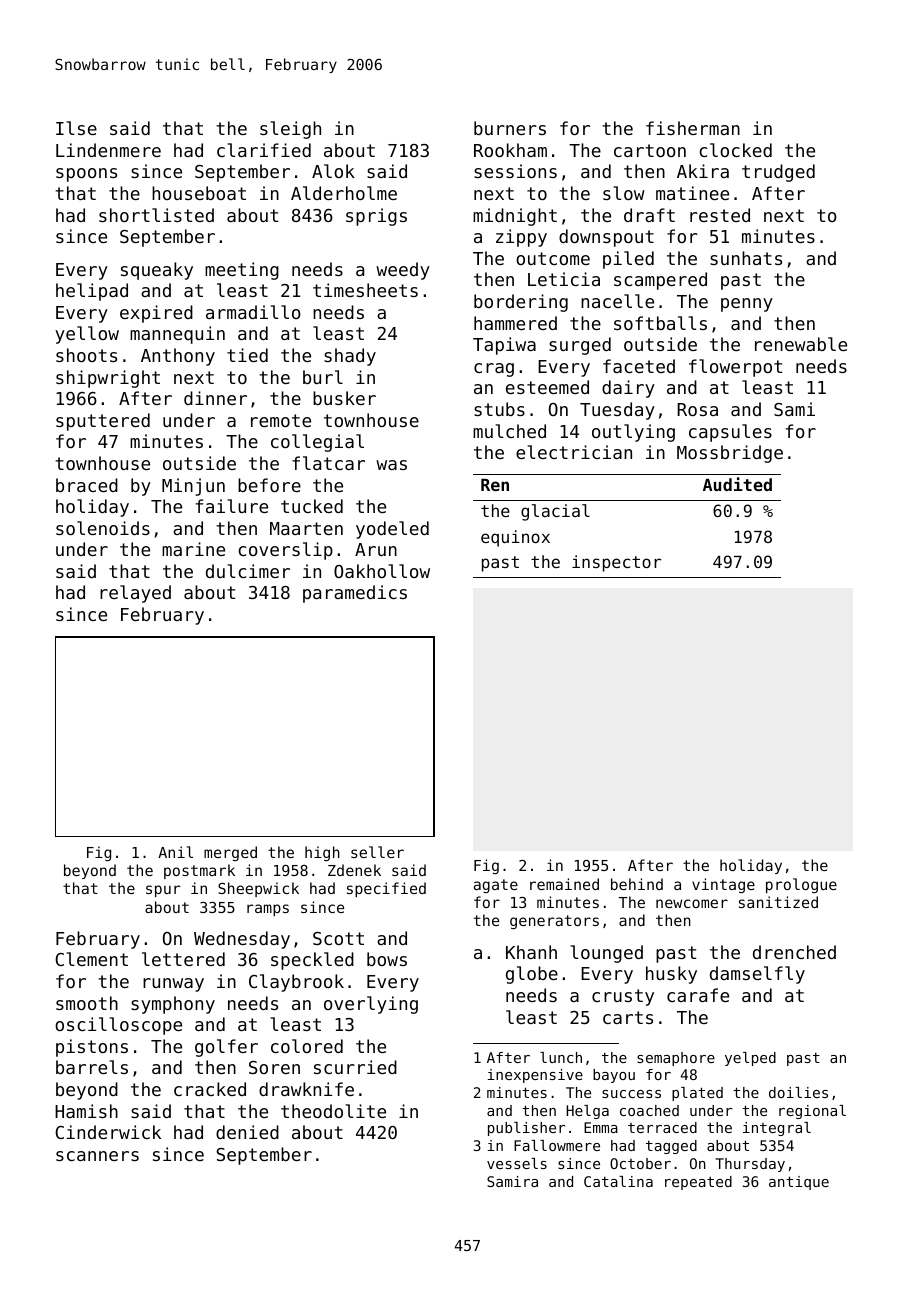  I want to click on sunhats, so click(746, 258).
